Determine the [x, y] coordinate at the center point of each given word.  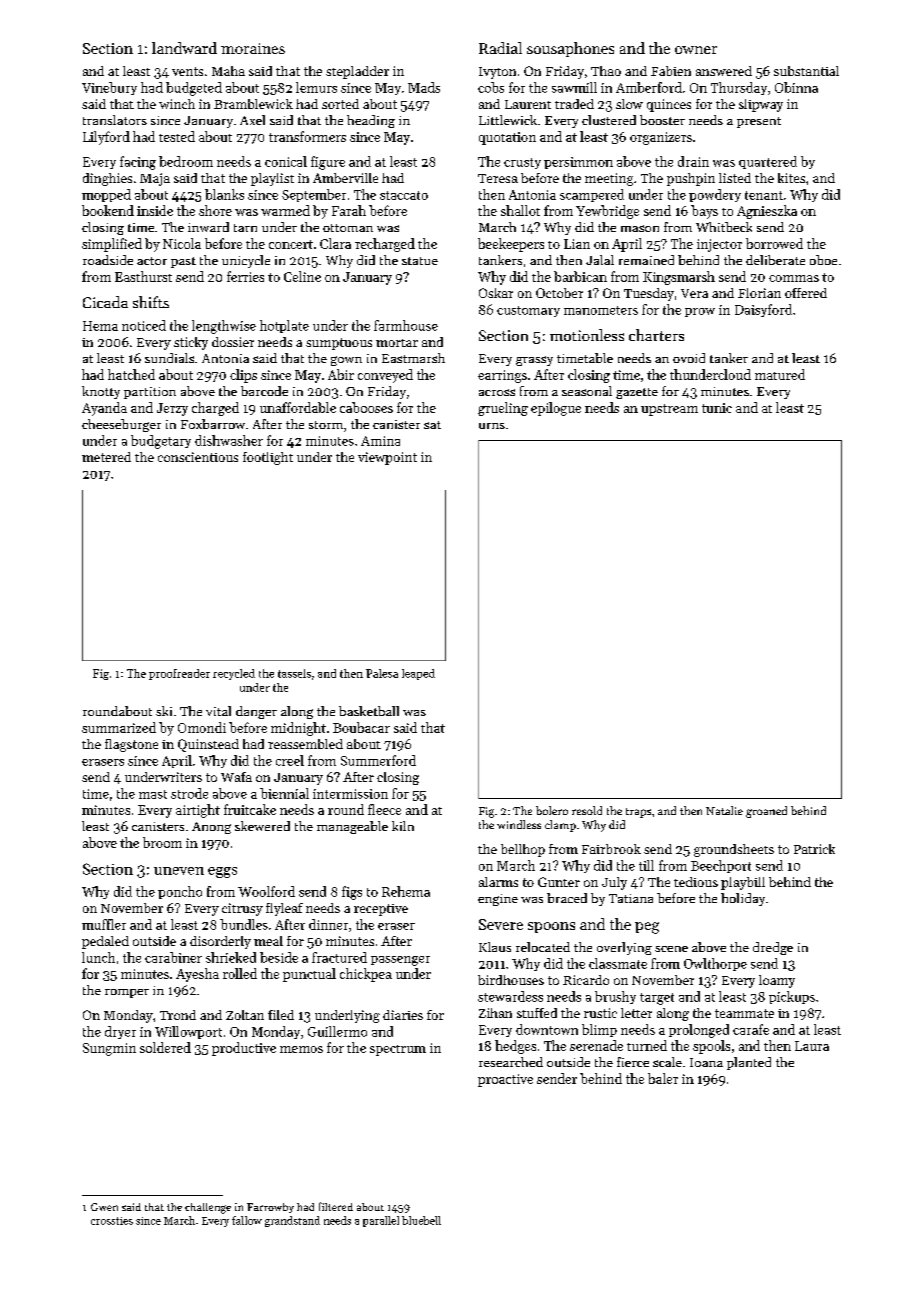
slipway [761, 105]
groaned [766, 812]
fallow [247, 1220]
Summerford [378, 760]
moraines [253, 48]
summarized [119, 727]
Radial [500, 48]
